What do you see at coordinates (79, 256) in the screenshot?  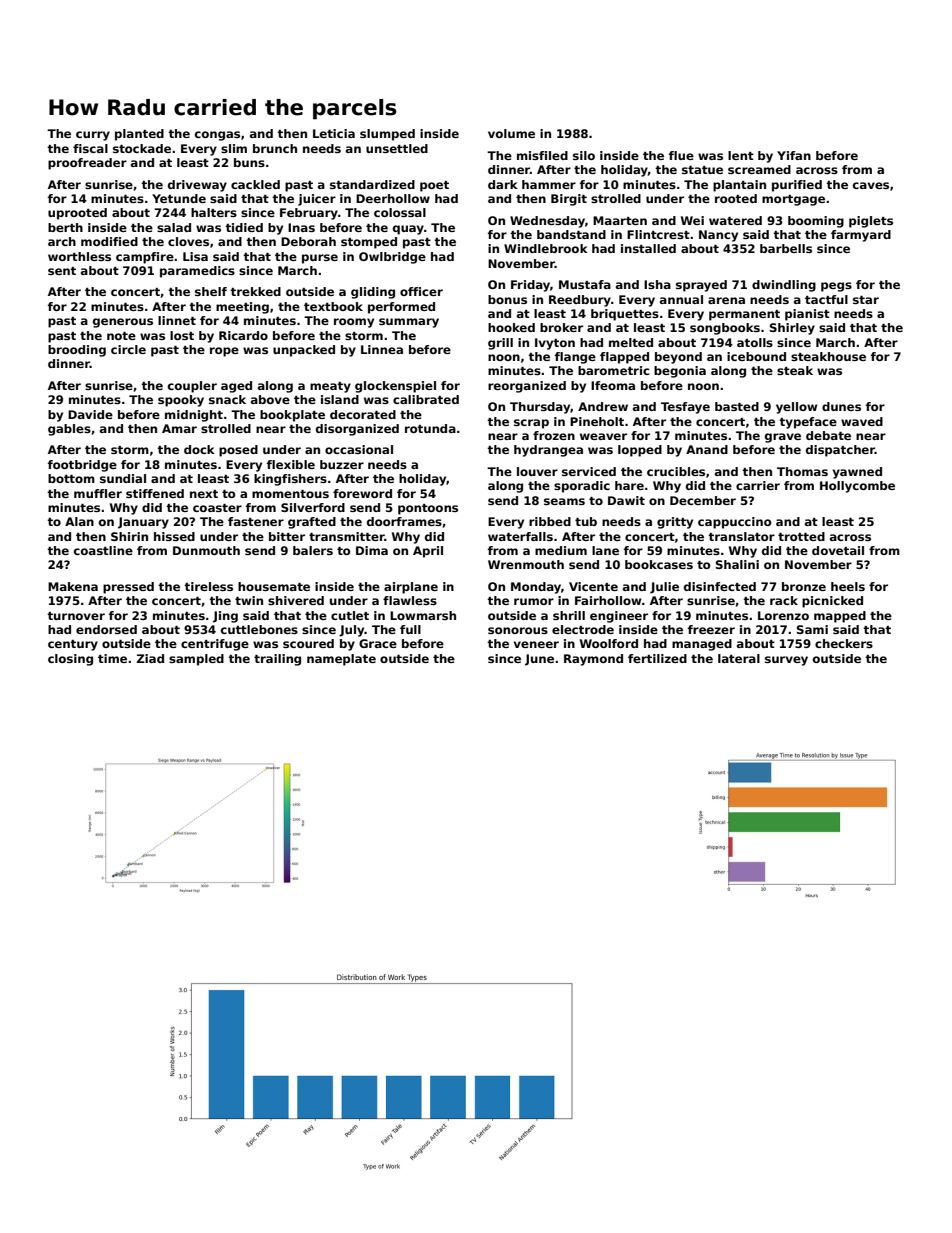 I see `worthless` at bounding box center [79, 256].
